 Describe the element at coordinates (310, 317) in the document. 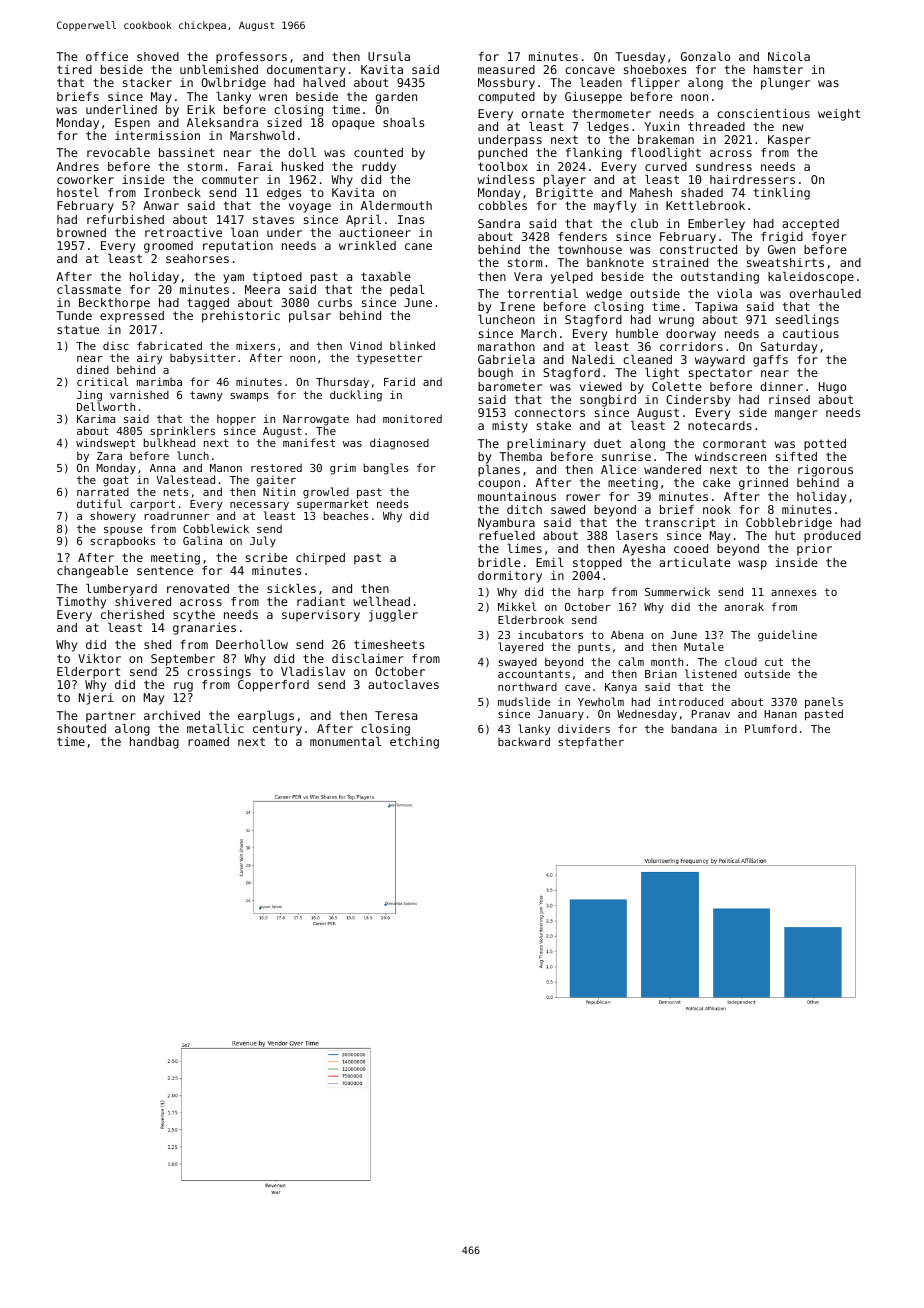

I see `pulsar` at that location.
